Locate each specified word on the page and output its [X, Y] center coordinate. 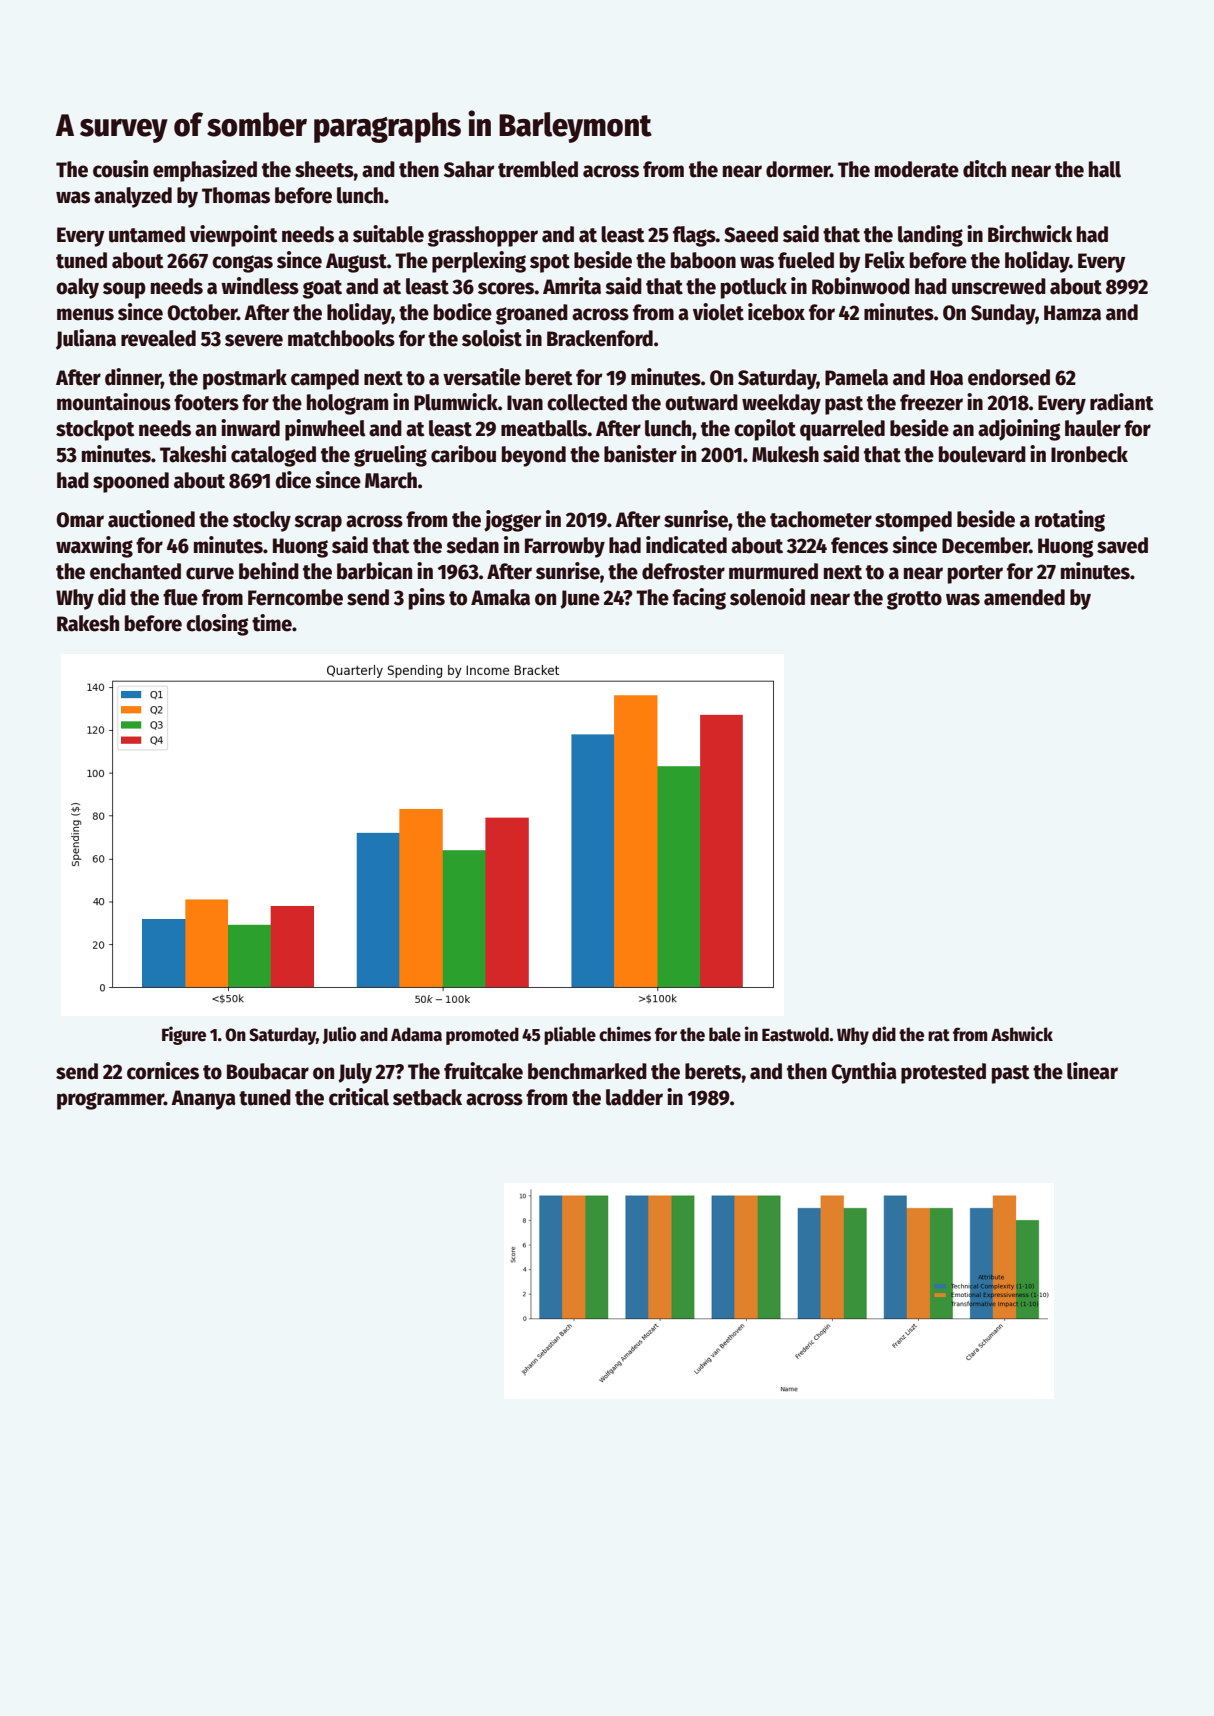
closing [217, 625]
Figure [184, 1035]
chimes [625, 1034]
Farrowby [565, 547]
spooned [131, 482]
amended [1024, 597]
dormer [798, 169]
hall [1105, 169]
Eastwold [795, 1034]
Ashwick [1022, 1034]
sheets [324, 169]
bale [725, 1034]
